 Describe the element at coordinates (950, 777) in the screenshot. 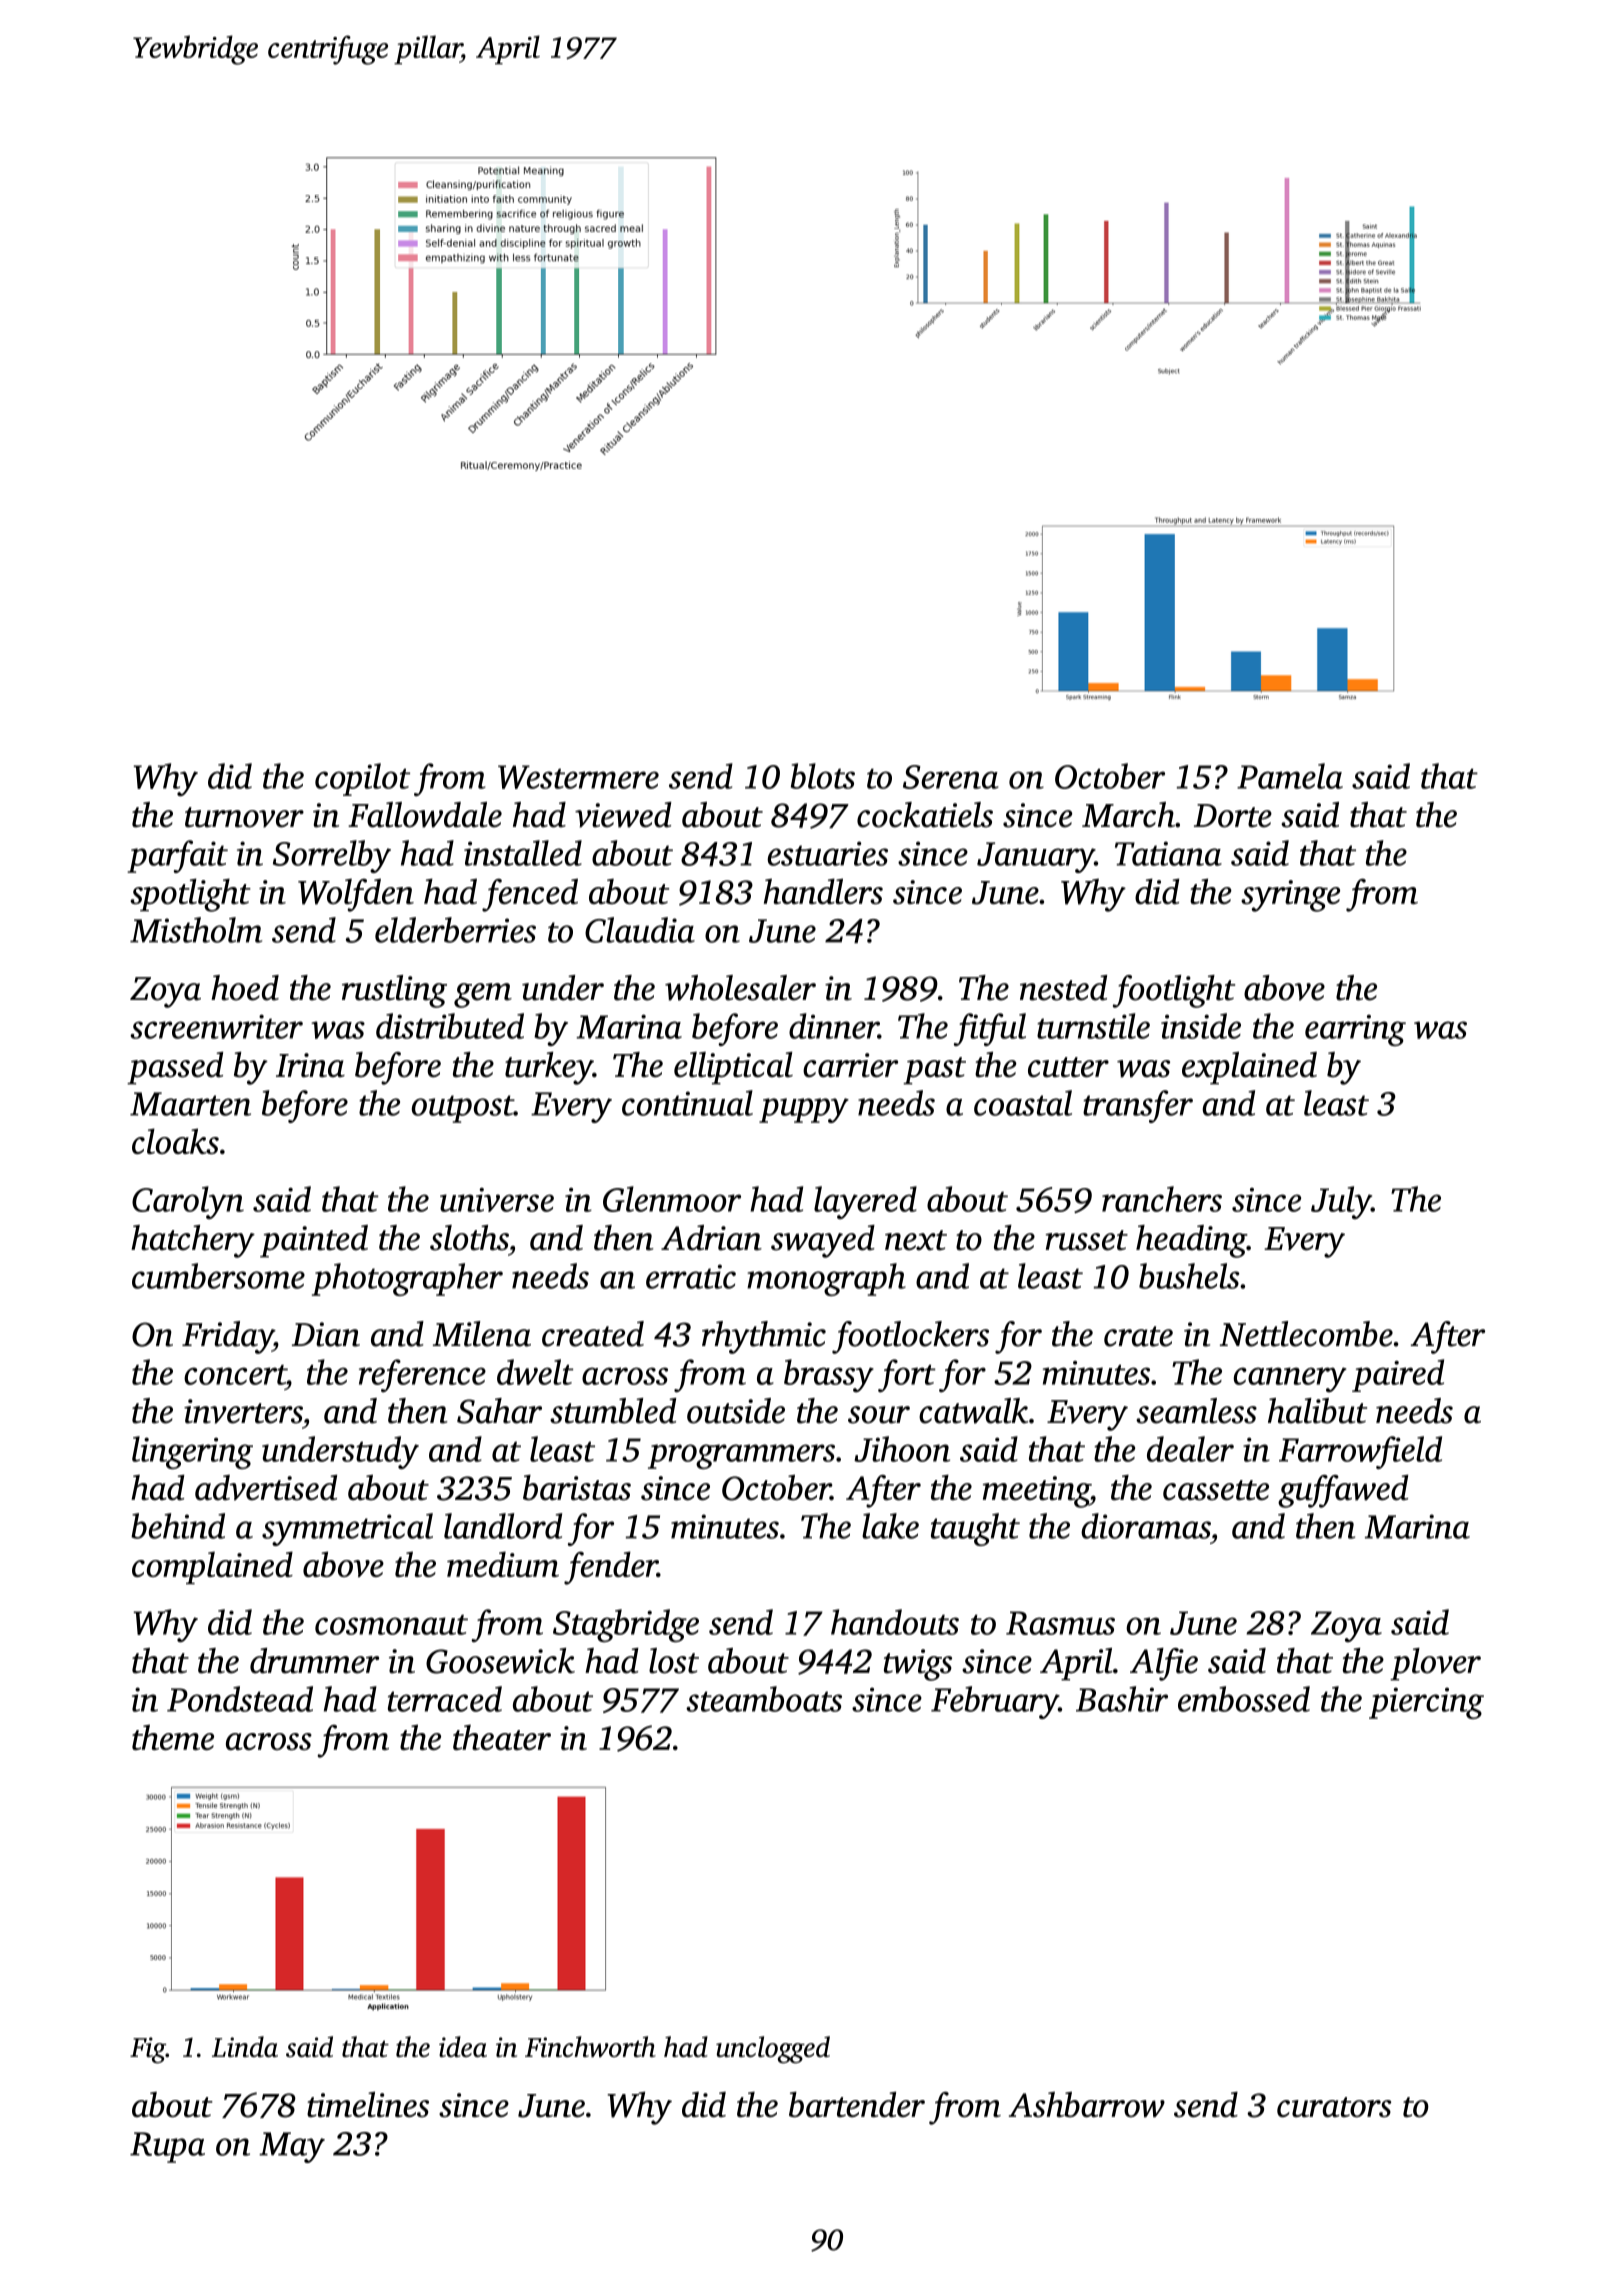

I see `Serena` at that location.
